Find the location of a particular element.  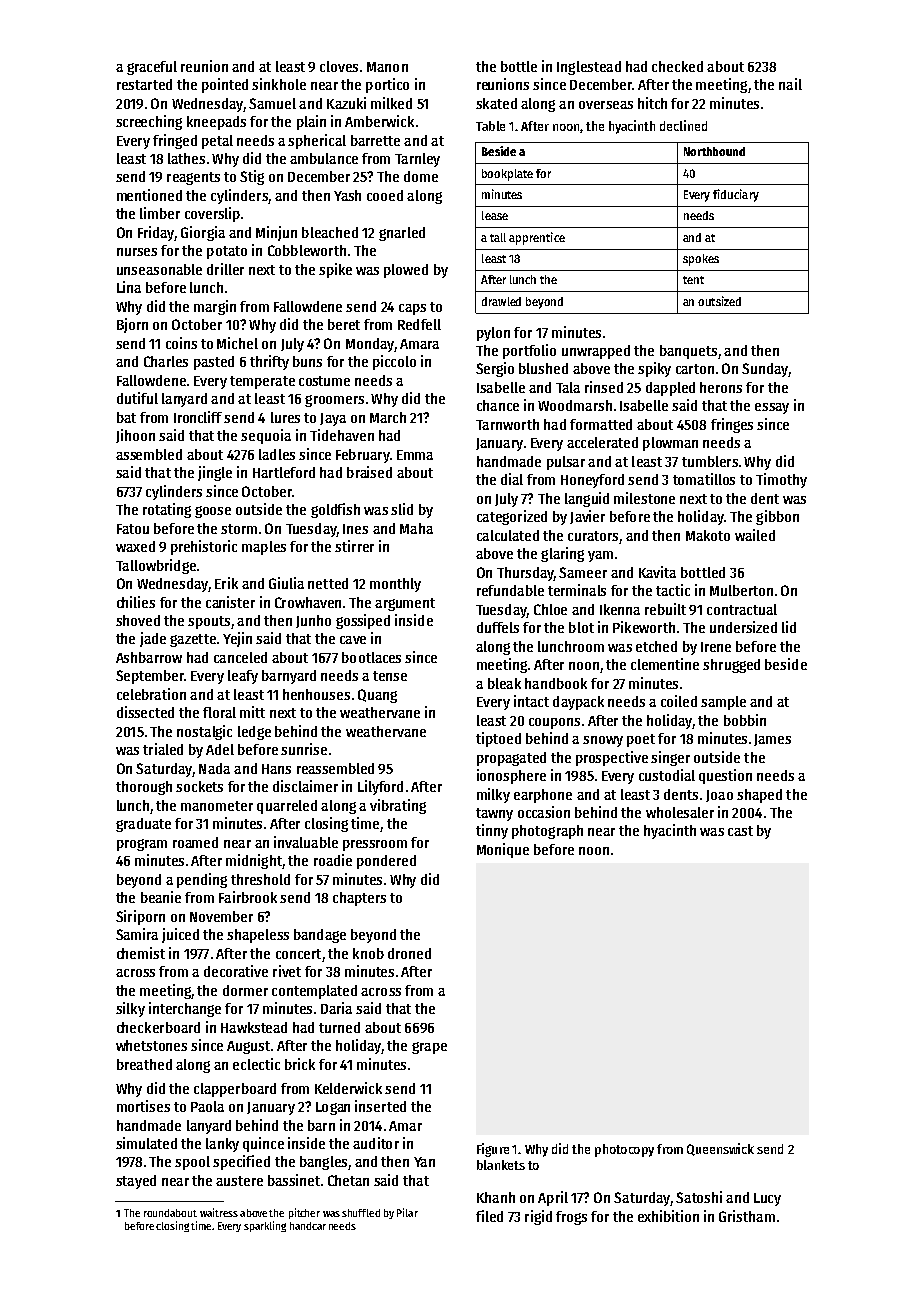

Chetan is located at coordinates (348, 1180).
